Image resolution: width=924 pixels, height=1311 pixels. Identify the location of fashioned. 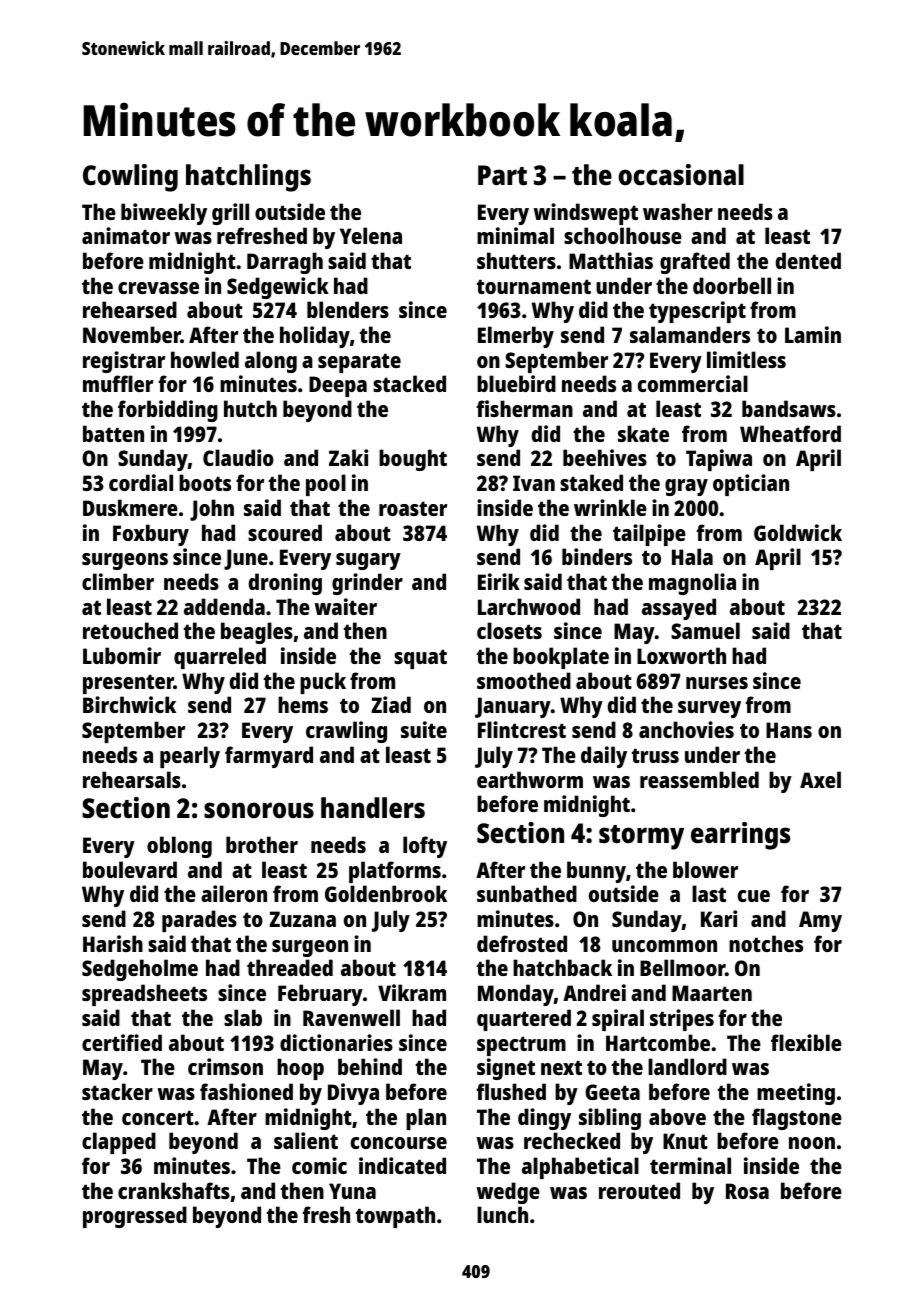
(246, 1091).
